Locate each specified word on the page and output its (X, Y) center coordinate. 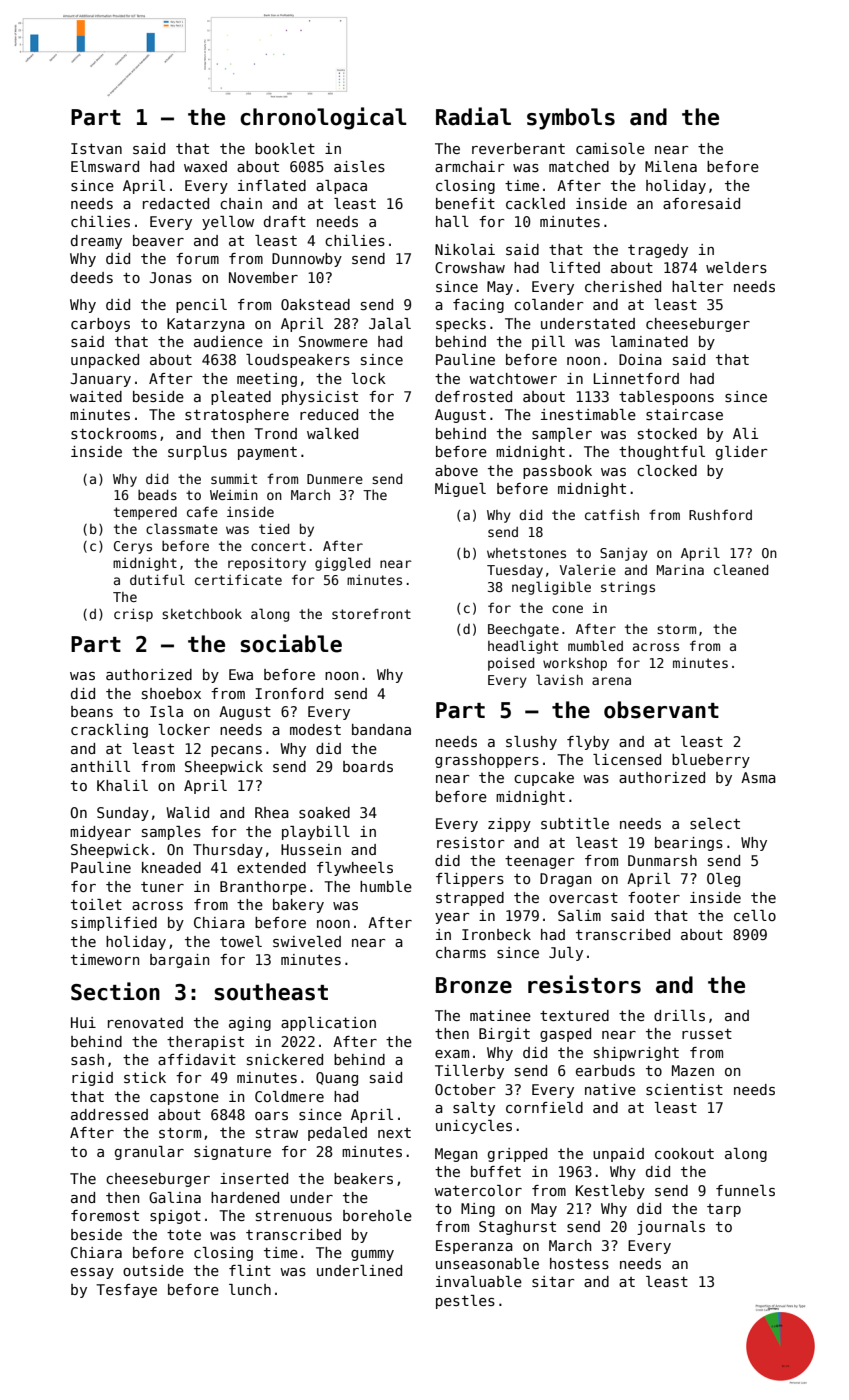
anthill (100, 766)
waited (96, 396)
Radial (473, 116)
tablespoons (666, 398)
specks (461, 325)
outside (153, 1270)
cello (755, 915)
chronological (323, 118)
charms (461, 952)
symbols (571, 119)
